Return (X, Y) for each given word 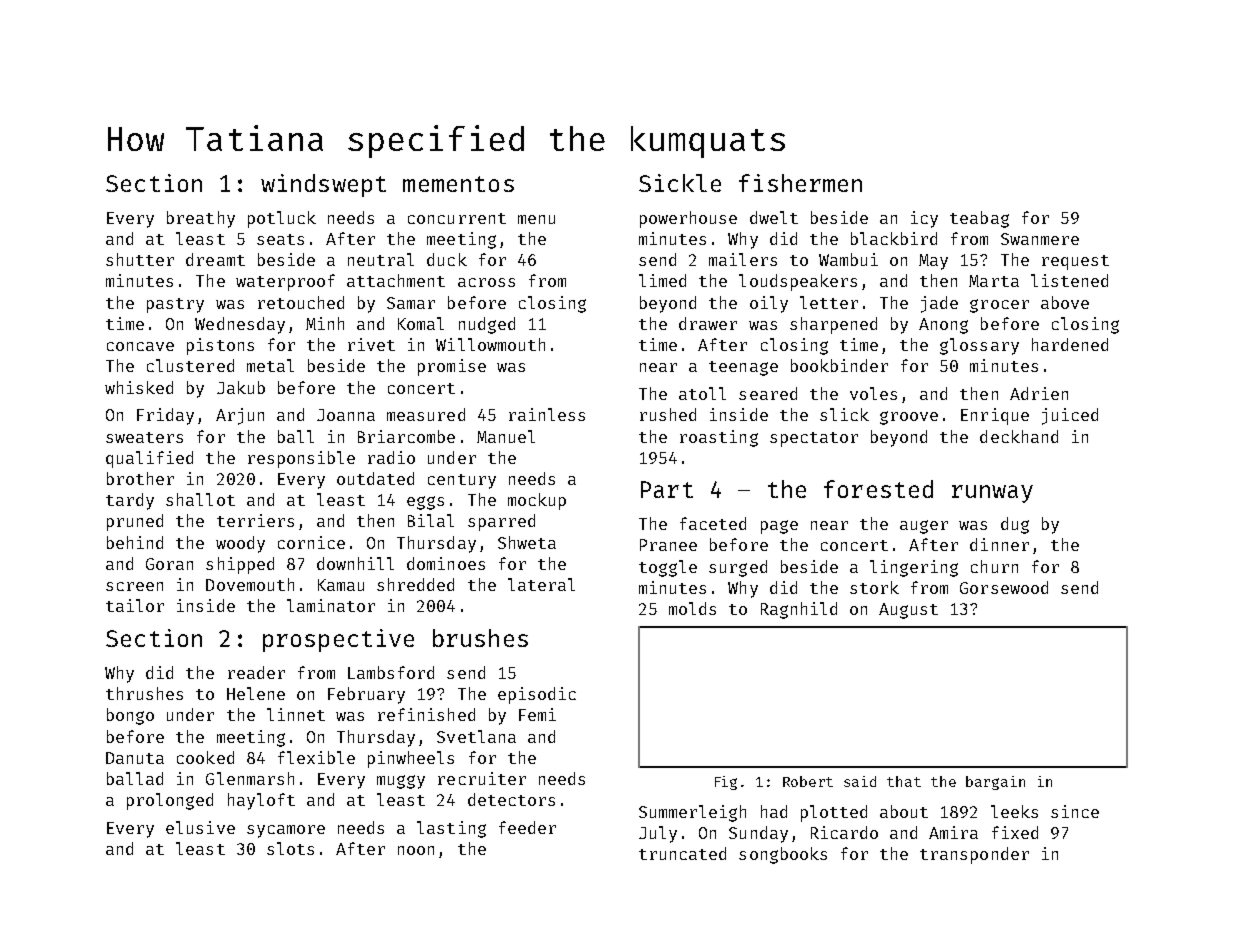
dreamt (215, 259)
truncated (682, 853)
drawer (708, 323)
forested (878, 489)
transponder (974, 855)
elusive (200, 827)
